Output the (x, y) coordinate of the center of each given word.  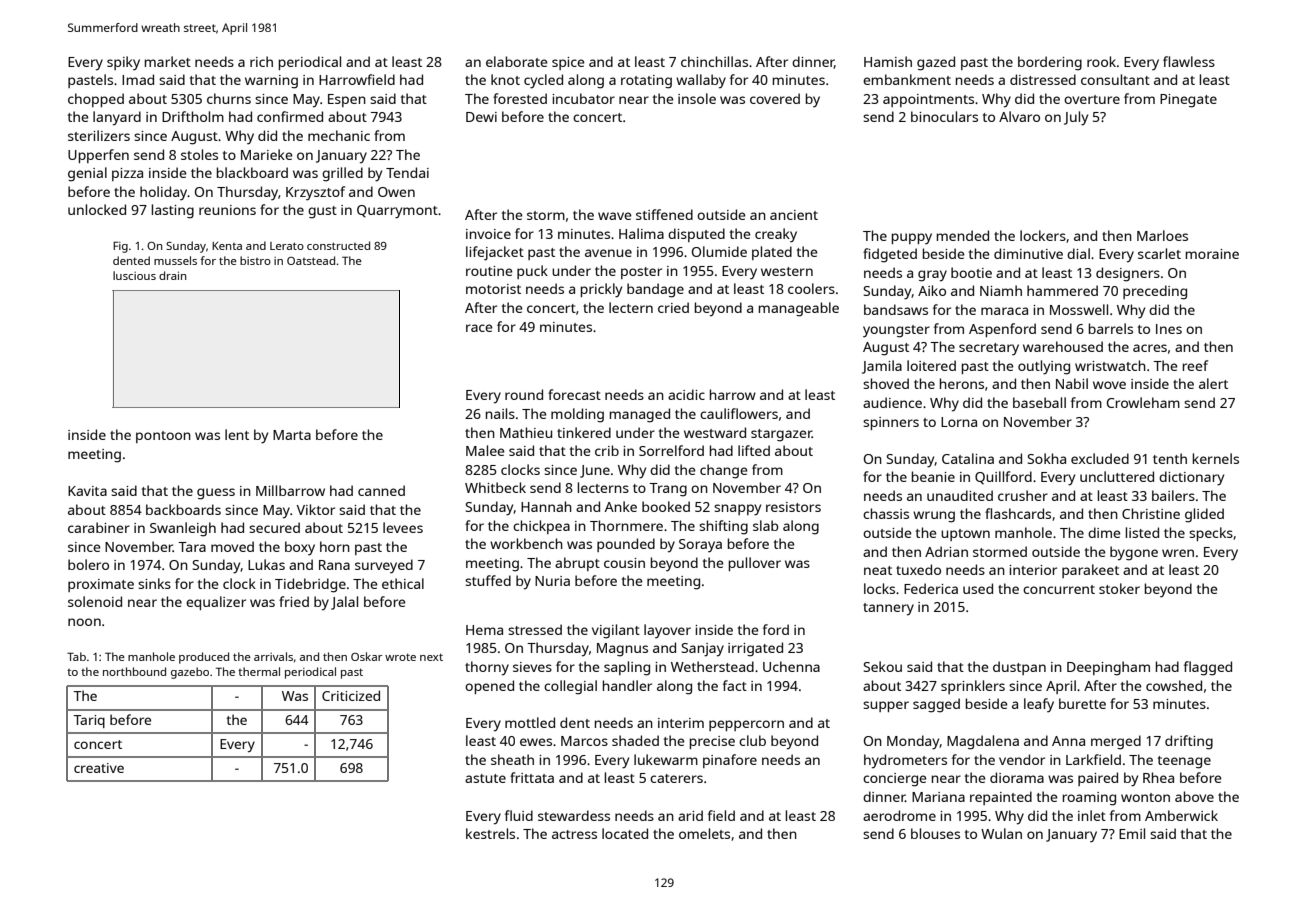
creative (99, 768)
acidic (686, 394)
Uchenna (791, 666)
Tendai (407, 172)
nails (500, 413)
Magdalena (983, 742)
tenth (1170, 458)
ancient (794, 215)
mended (963, 235)
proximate (101, 585)
